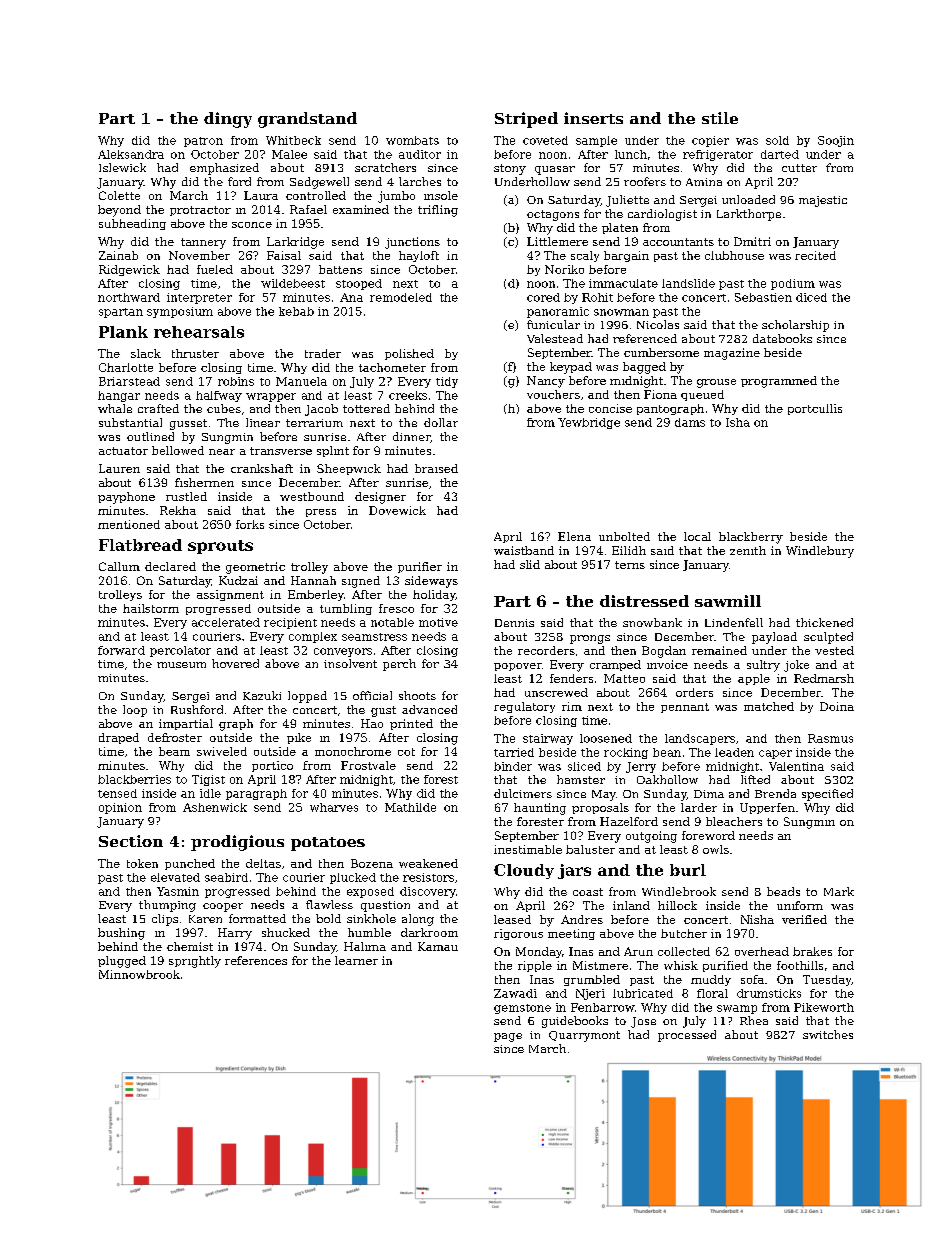  I want to click on hailstorm, so click(151, 608).
